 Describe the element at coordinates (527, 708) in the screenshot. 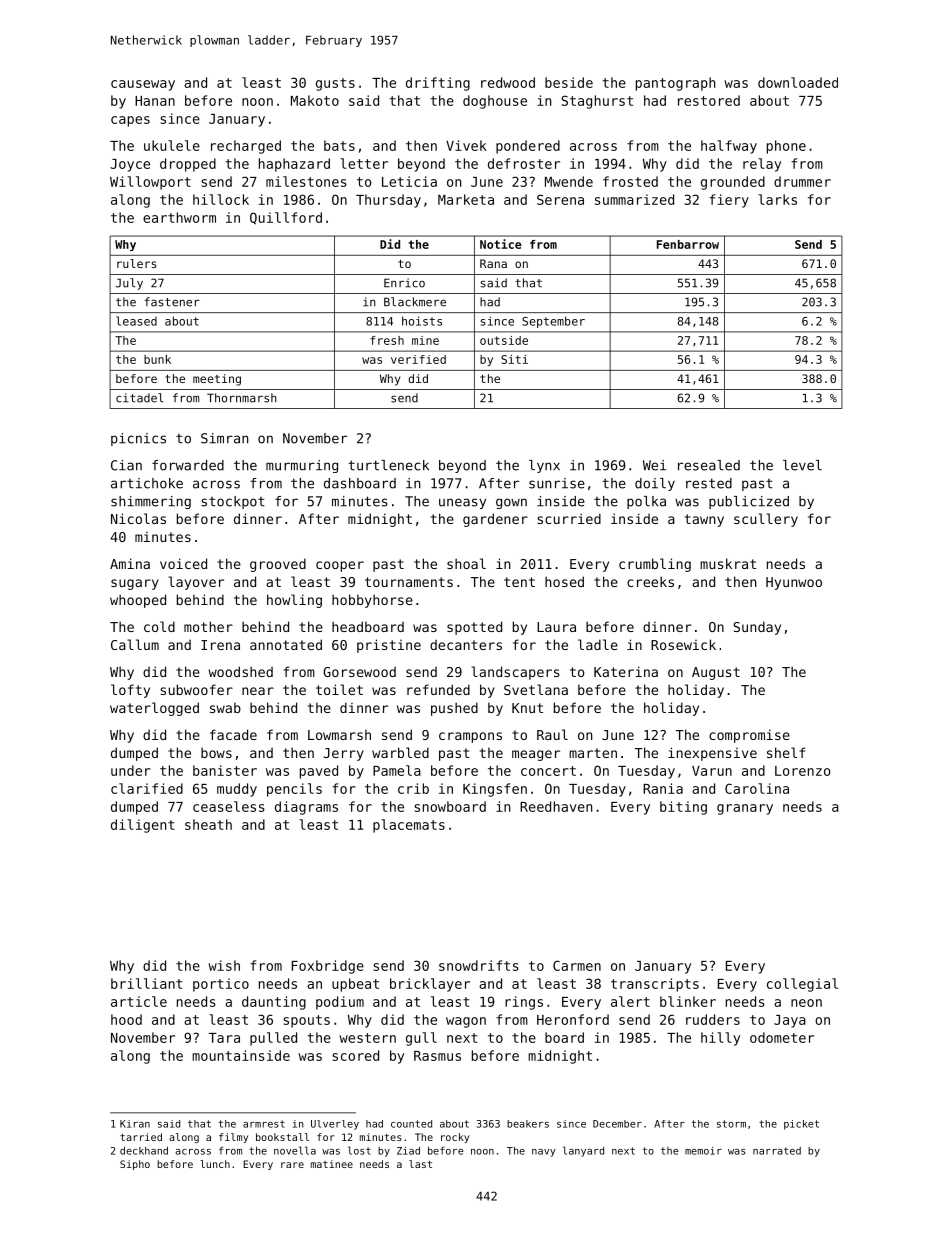

I see `Knut` at that location.
